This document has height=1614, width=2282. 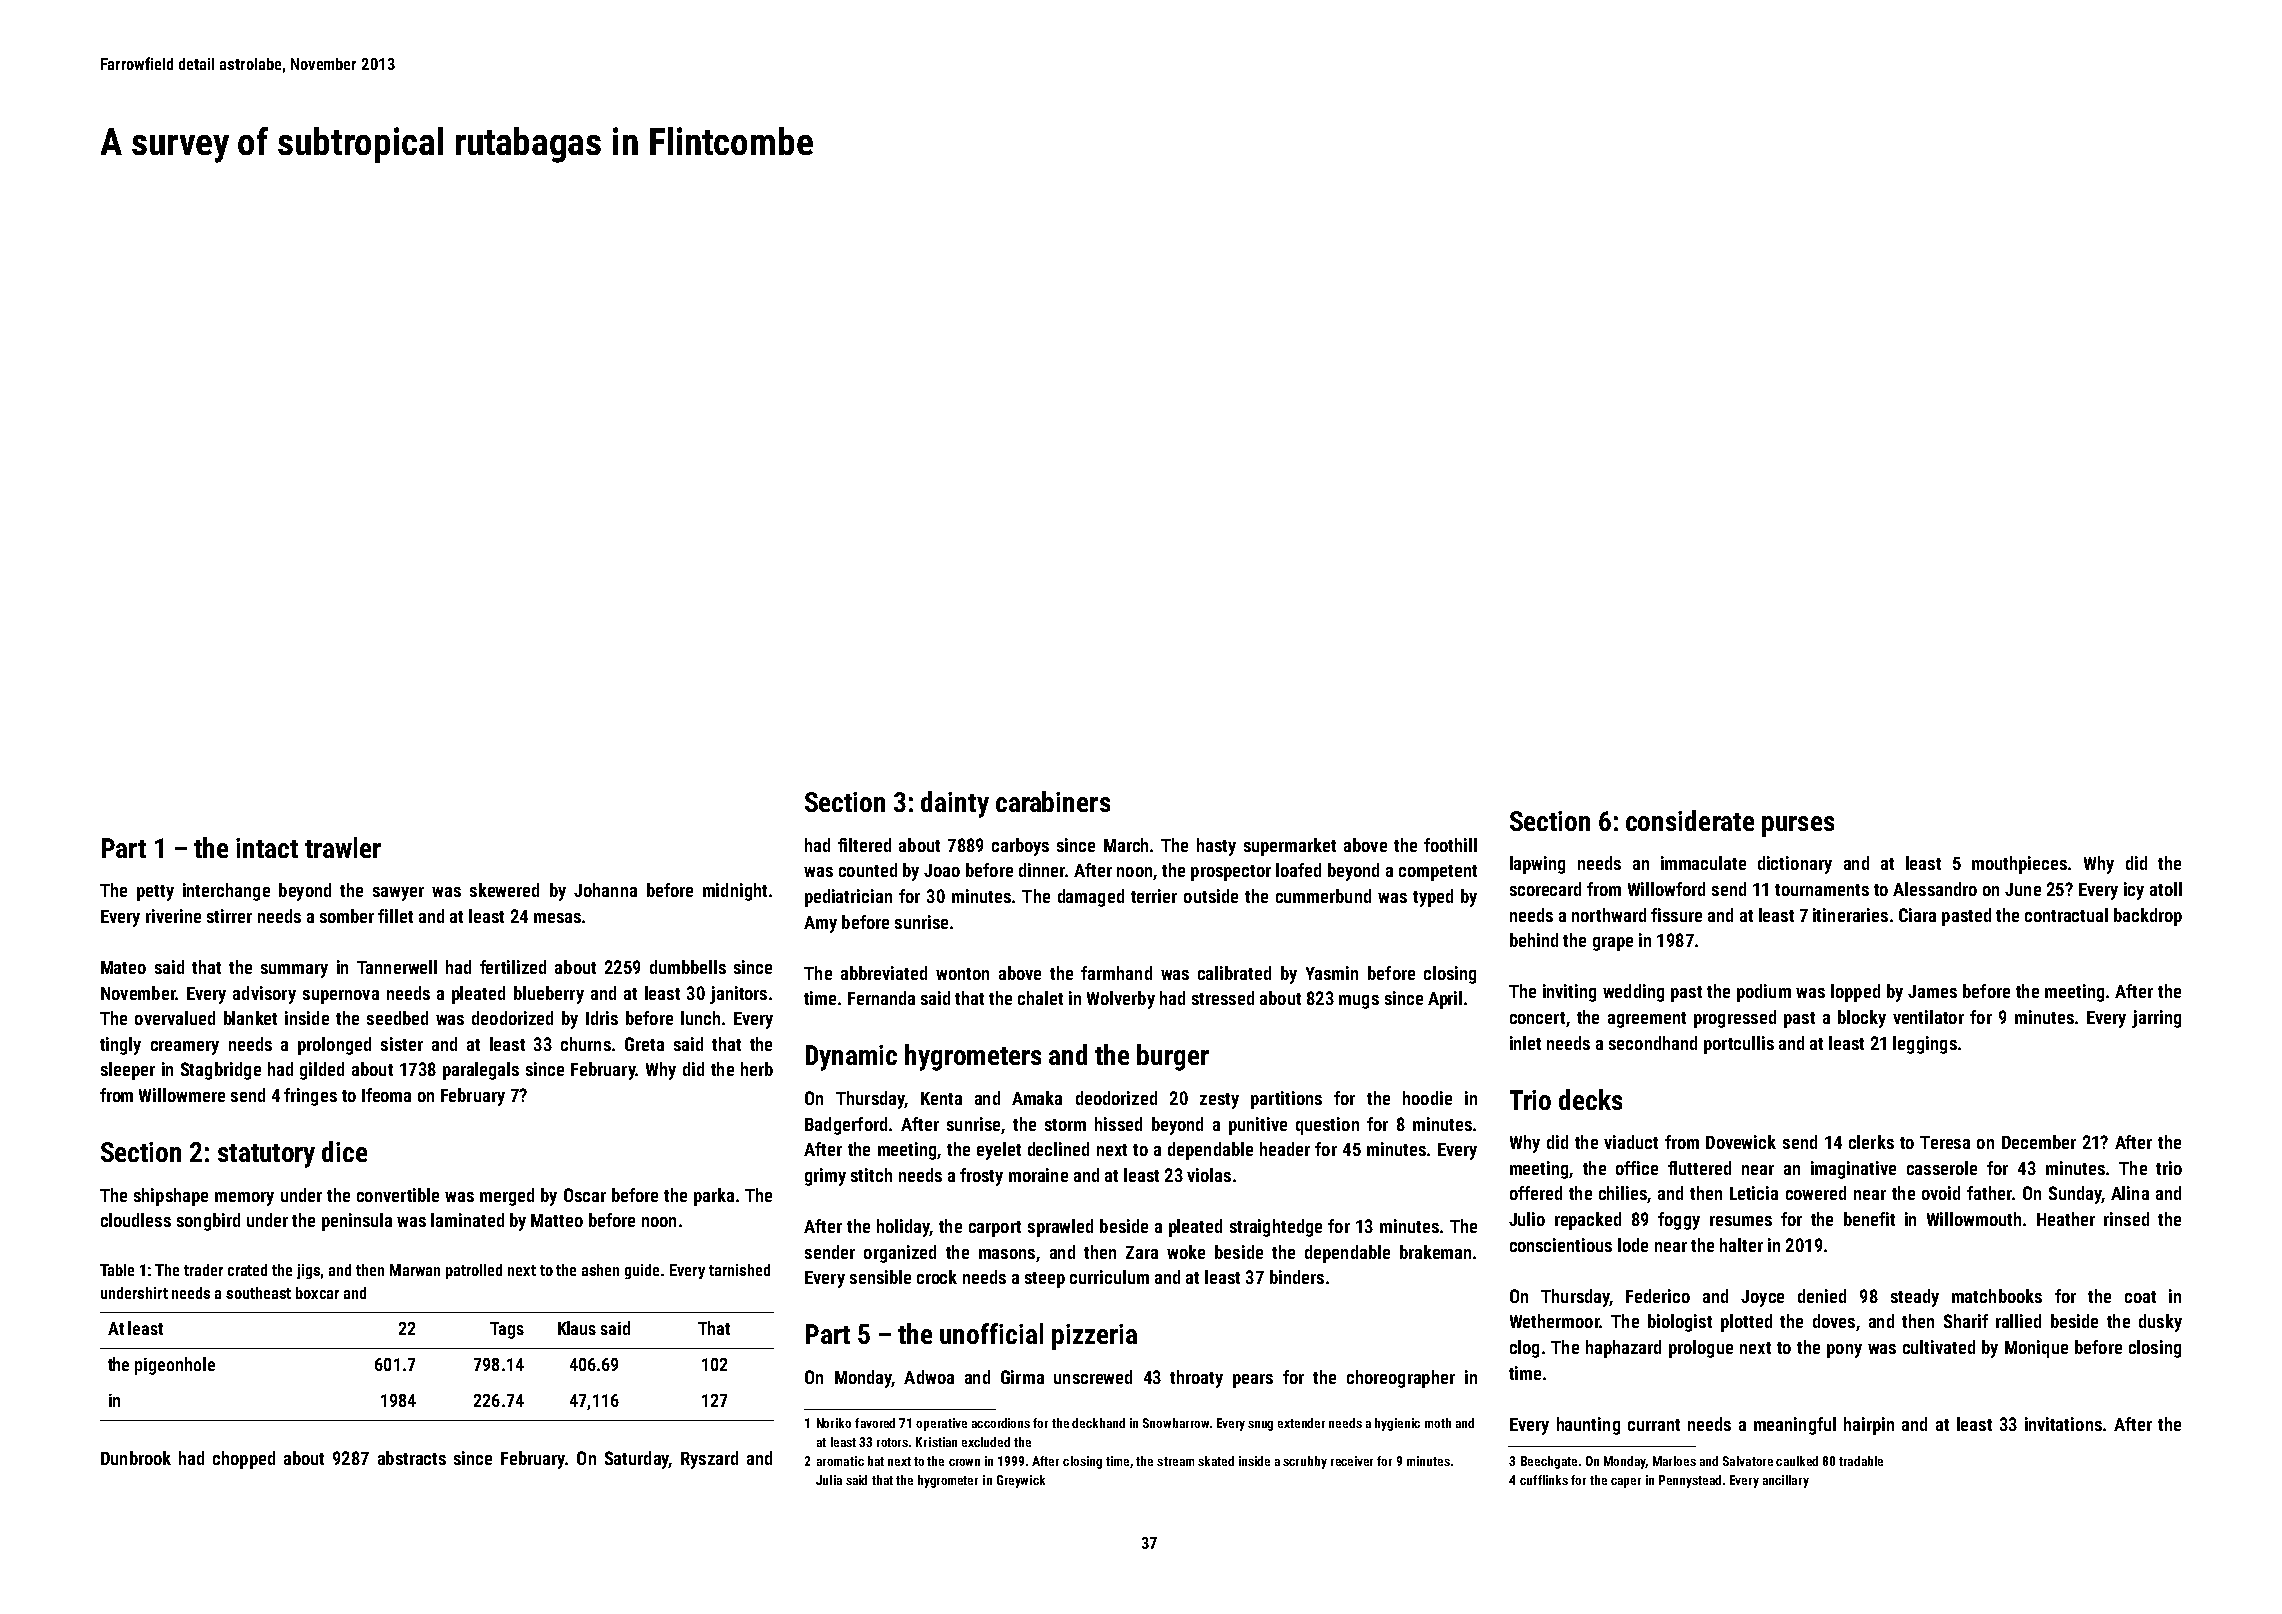 I want to click on Johanna, so click(x=605, y=890).
